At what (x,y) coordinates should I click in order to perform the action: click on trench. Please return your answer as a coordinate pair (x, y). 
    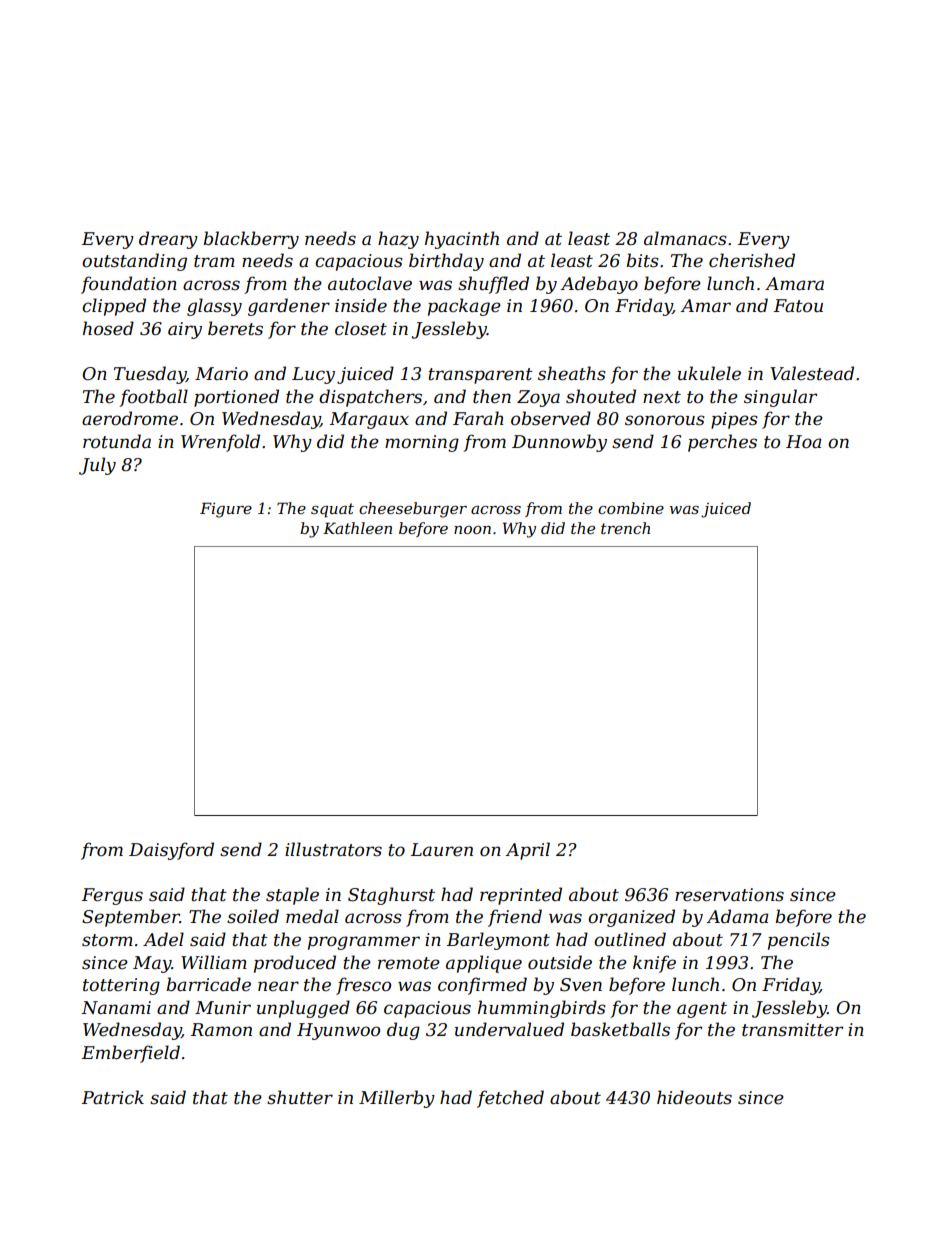
    Looking at the image, I should click on (625, 528).
